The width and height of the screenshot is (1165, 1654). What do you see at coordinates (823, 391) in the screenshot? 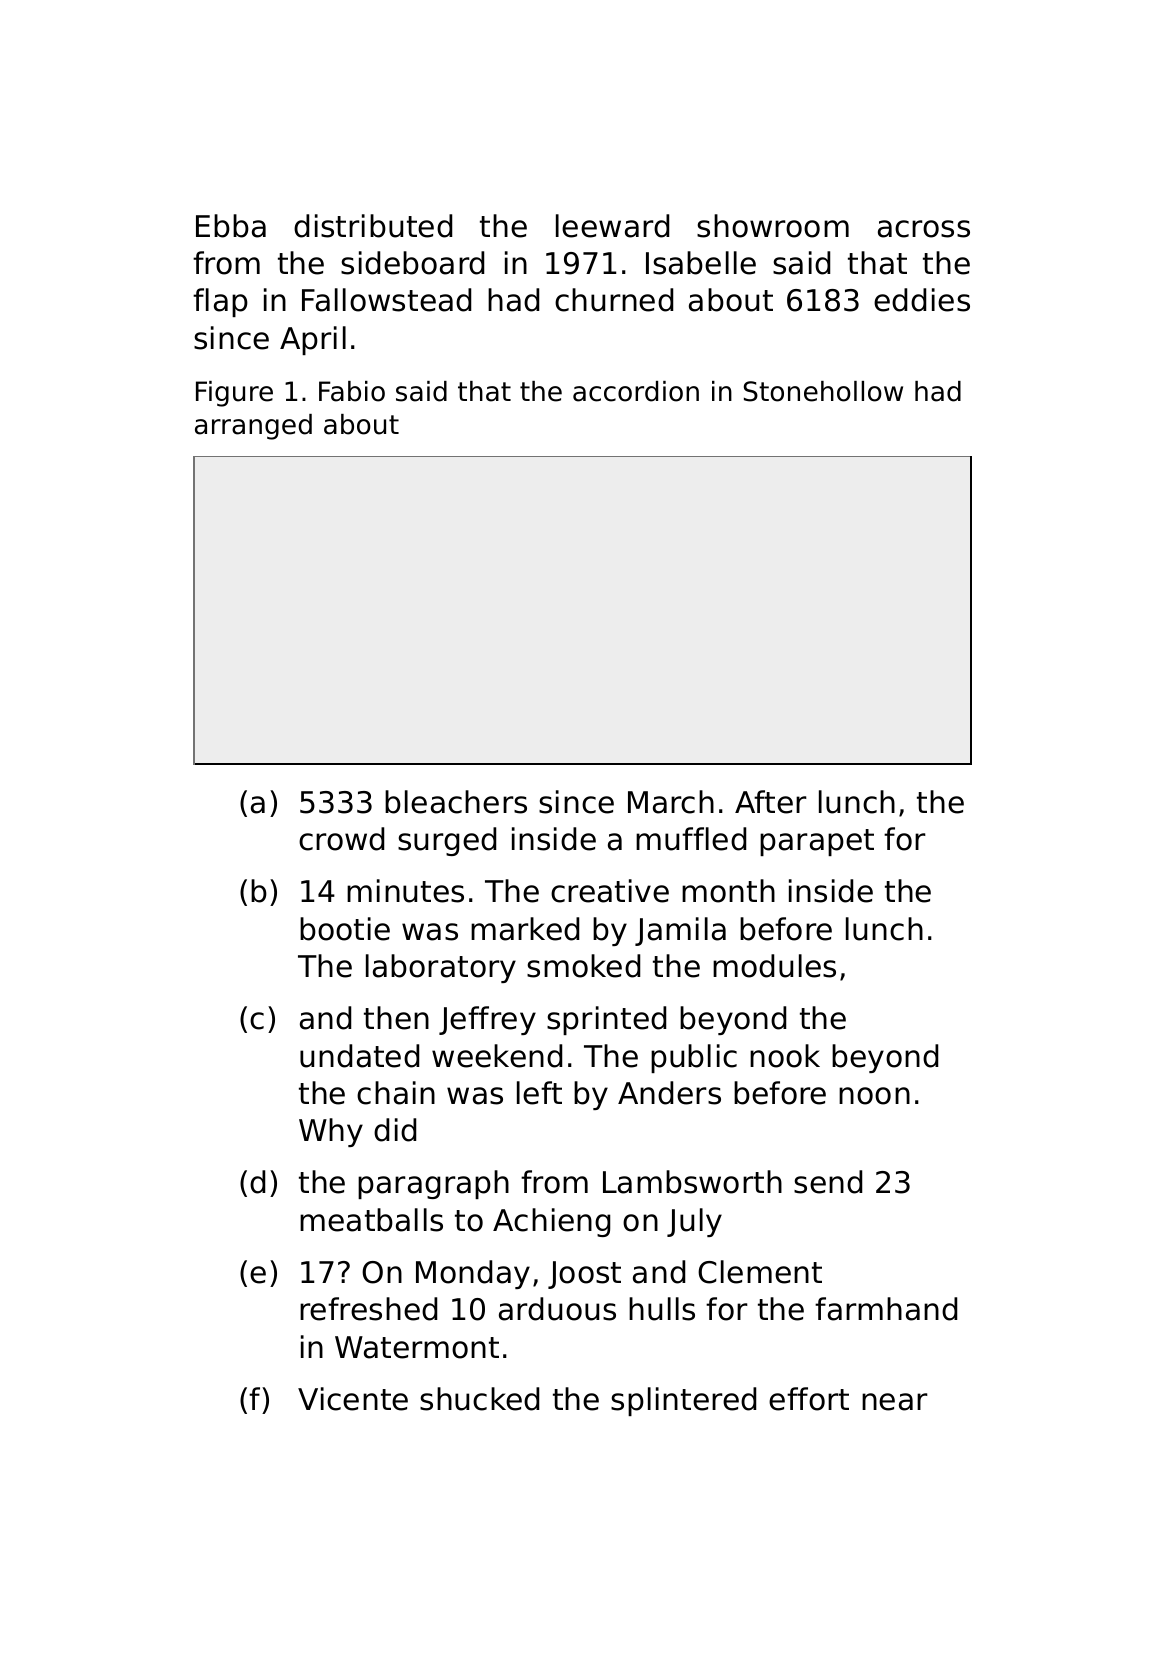
I see `Stonehollow` at bounding box center [823, 391].
